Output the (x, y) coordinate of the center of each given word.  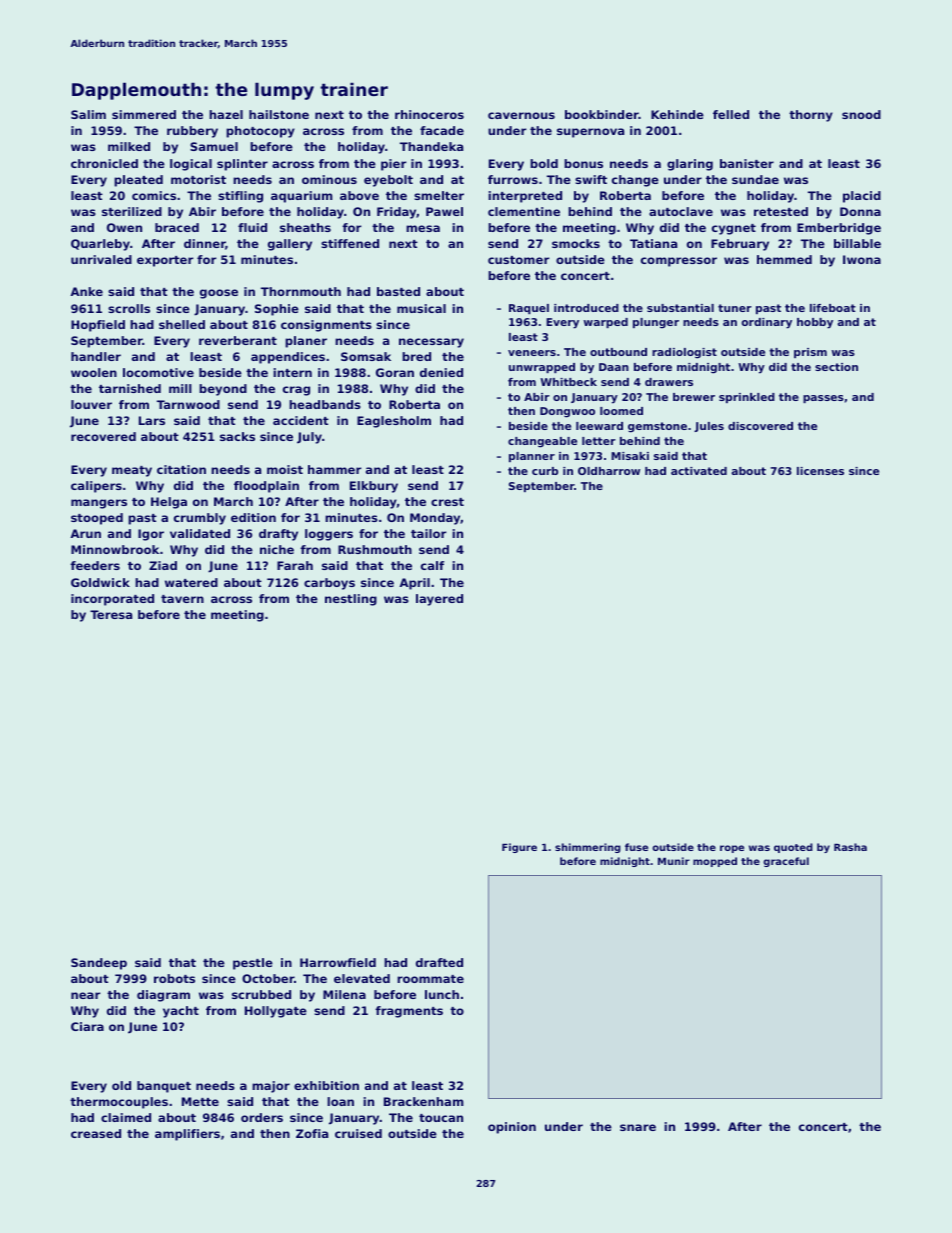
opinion (512, 1128)
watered (191, 582)
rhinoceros (429, 114)
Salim (88, 114)
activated (699, 471)
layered (439, 600)
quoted (793, 848)
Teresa (111, 614)
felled (731, 114)
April (414, 584)
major (271, 1087)
